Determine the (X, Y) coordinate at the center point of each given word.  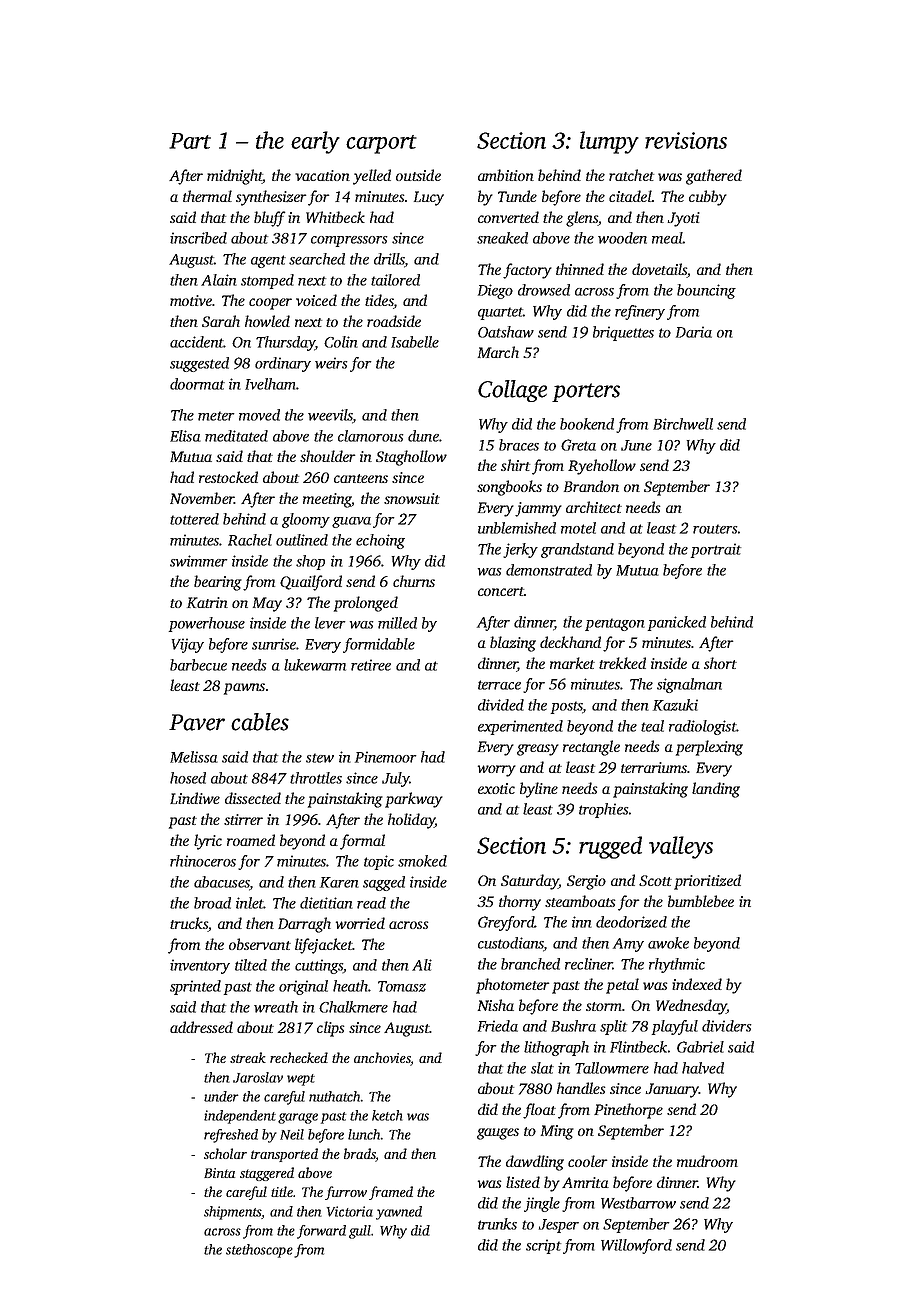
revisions (686, 140)
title (282, 1191)
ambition (506, 175)
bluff (269, 219)
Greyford (506, 923)
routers (715, 529)
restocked (228, 477)
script (543, 1246)
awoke (668, 943)
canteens (361, 478)
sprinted (195, 987)
